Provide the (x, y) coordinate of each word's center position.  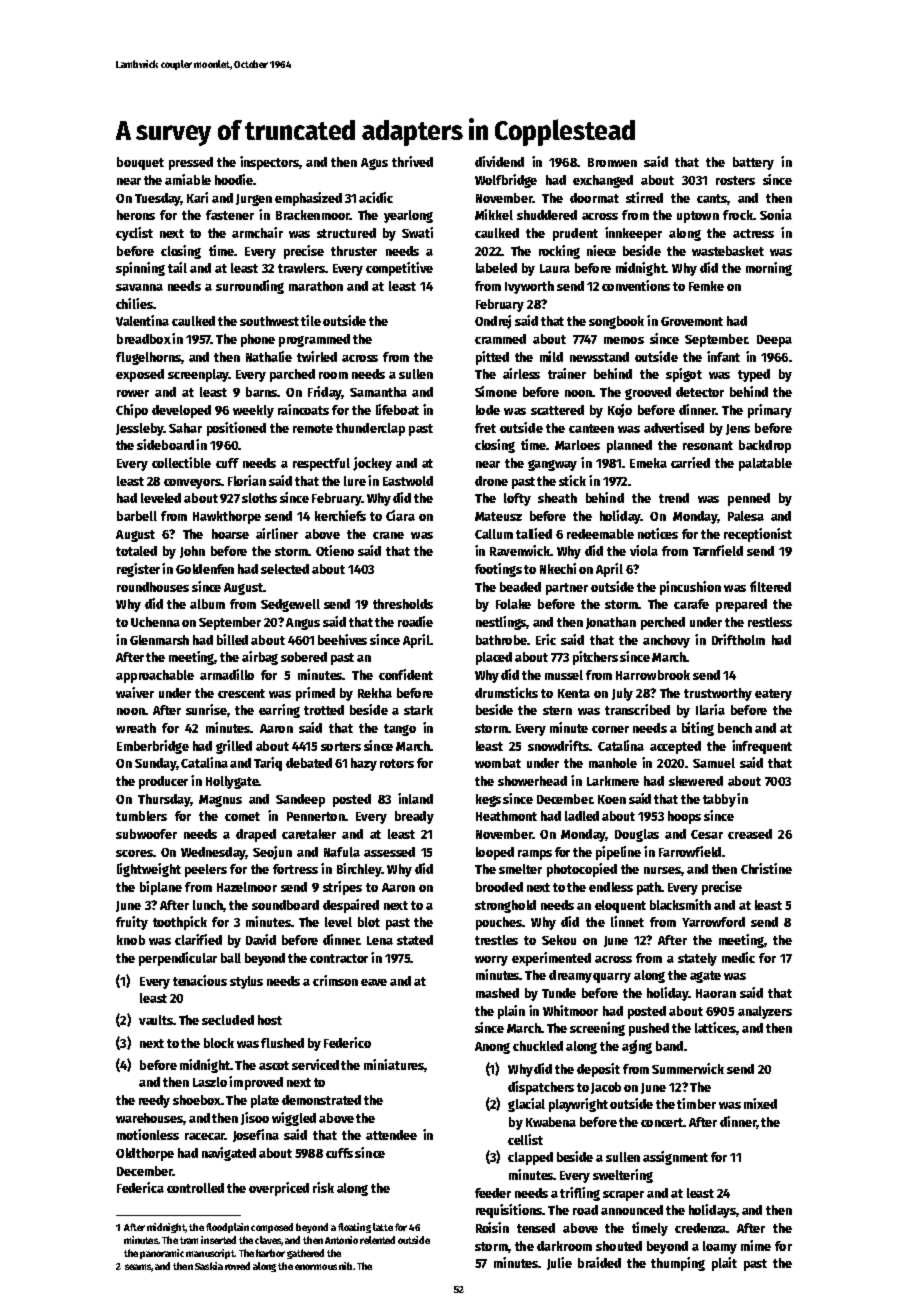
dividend (499, 161)
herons (136, 215)
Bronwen (612, 162)
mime (756, 1245)
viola (644, 550)
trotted (324, 710)
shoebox (197, 1100)
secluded (228, 1020)
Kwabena (551, 1122)
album (207, 604)
